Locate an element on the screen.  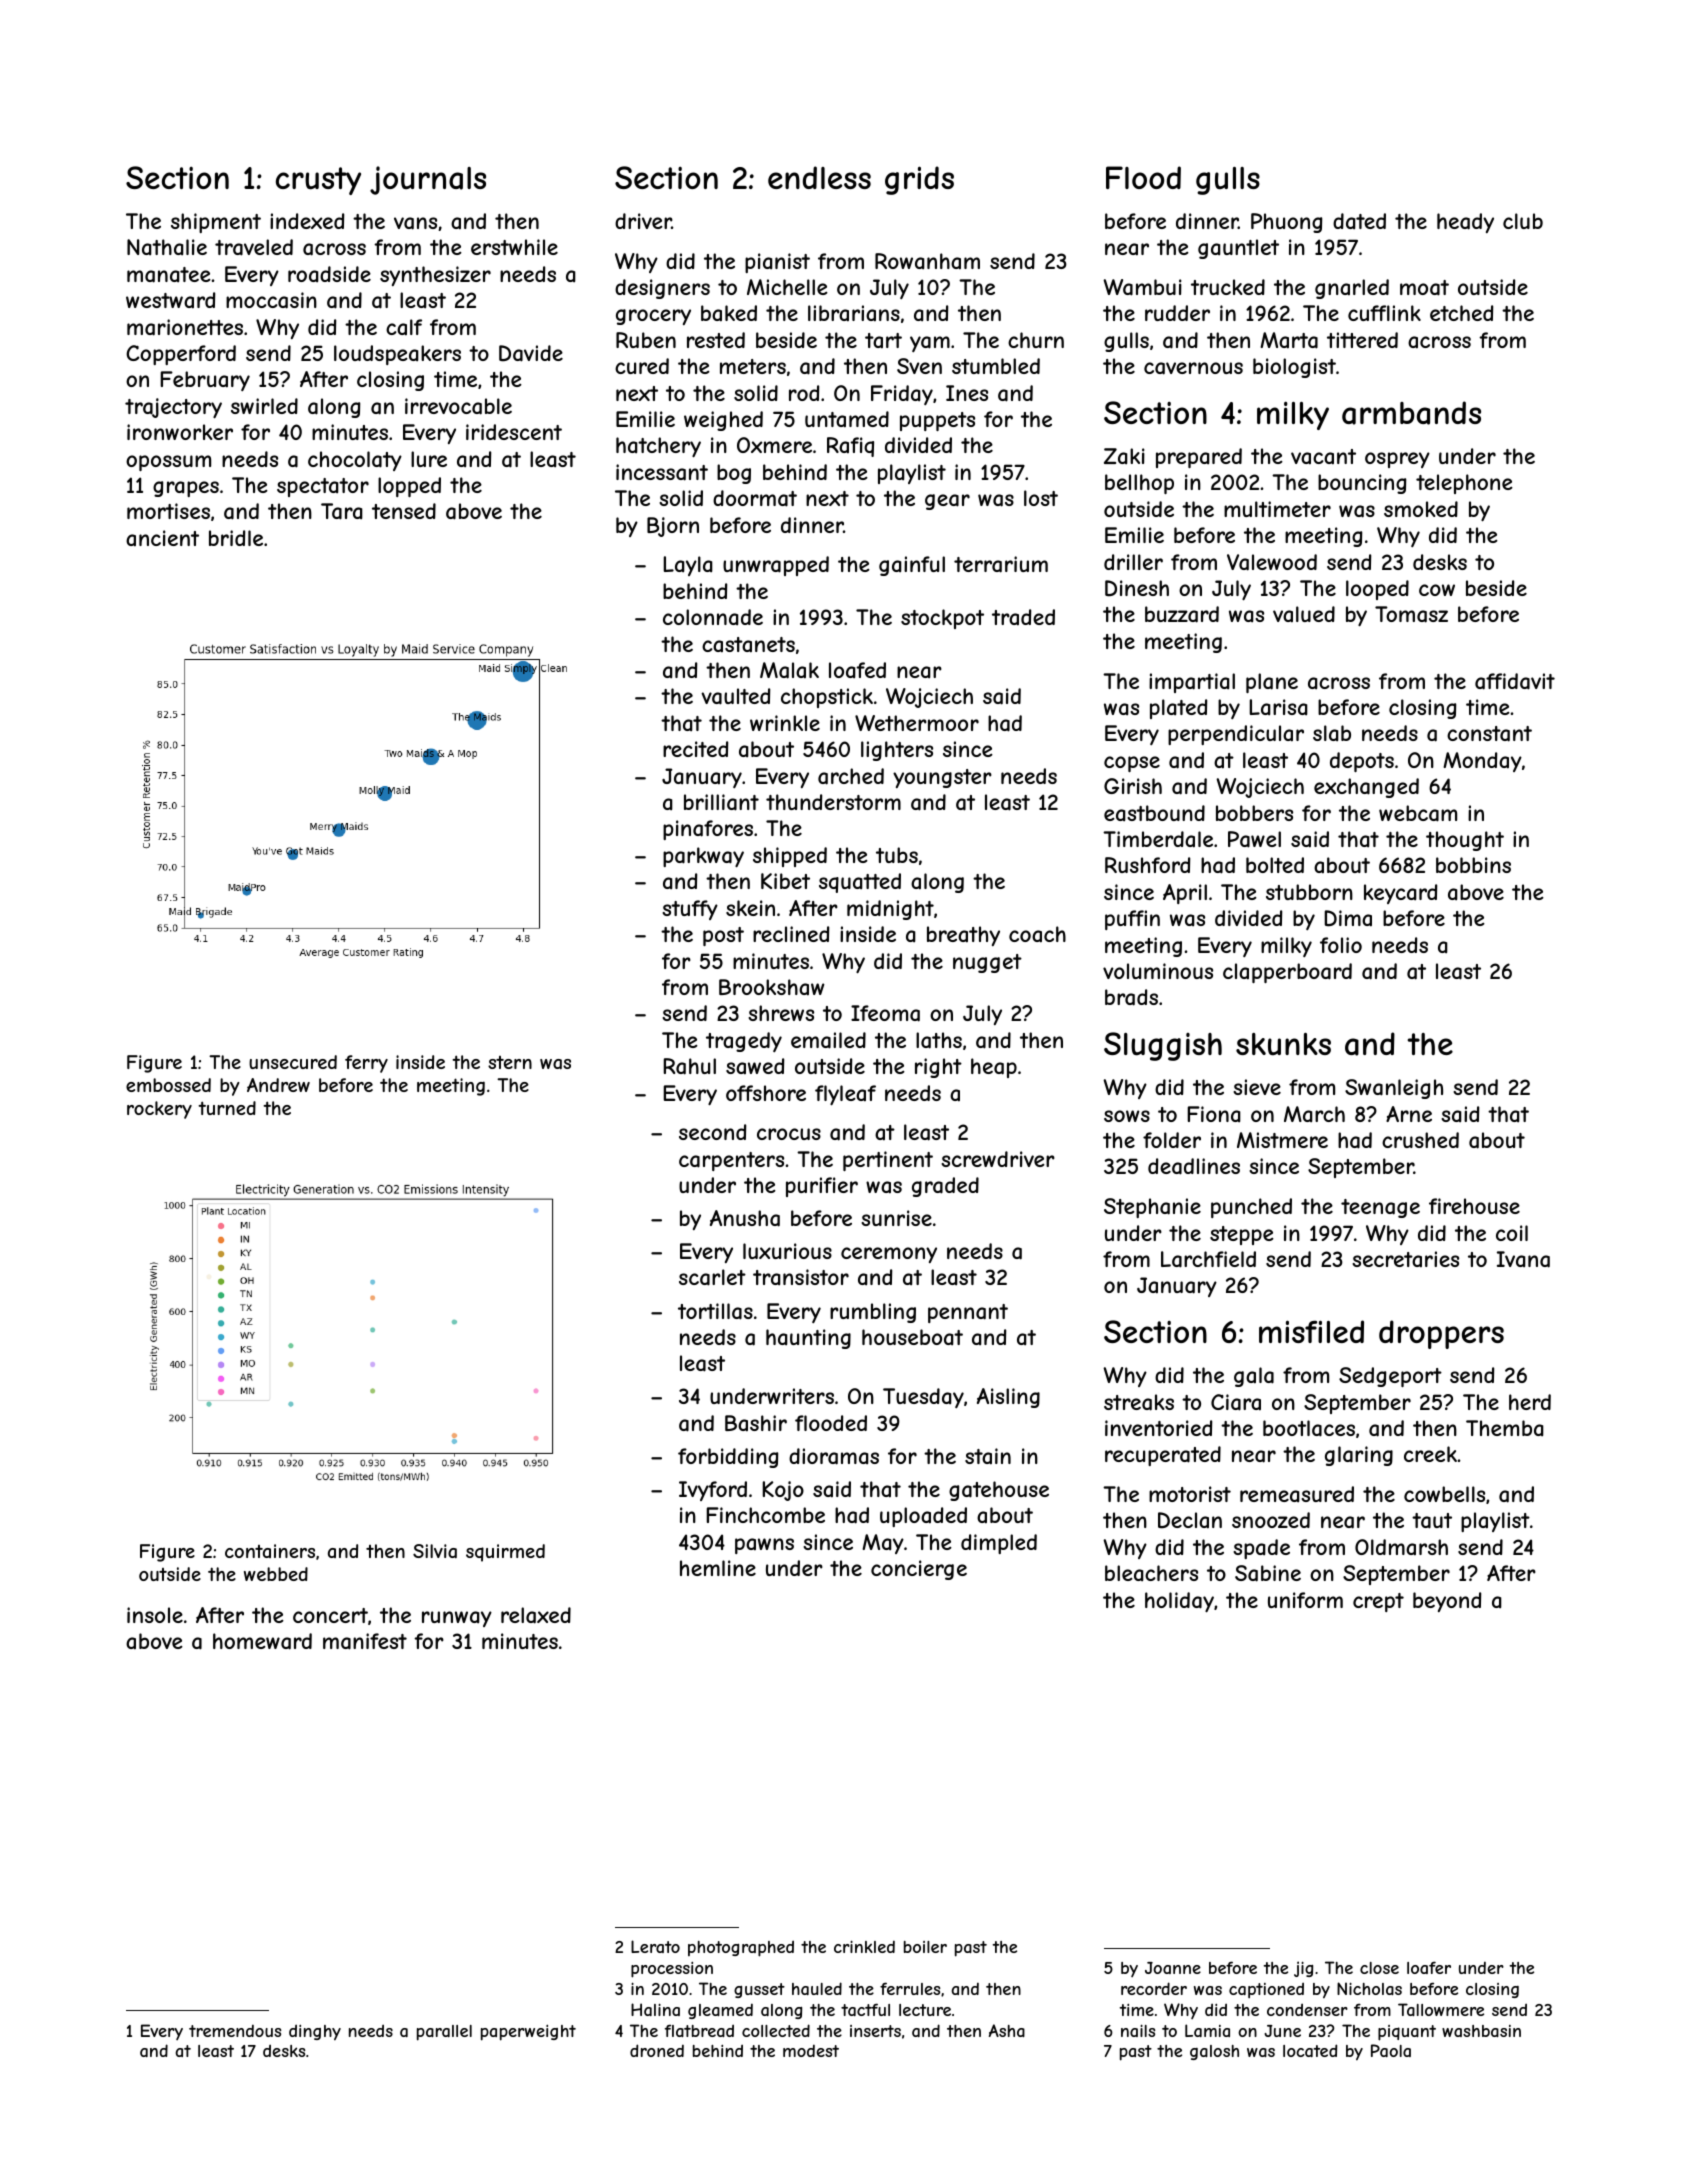
Phuong is located at coordinates (1286, 223).
